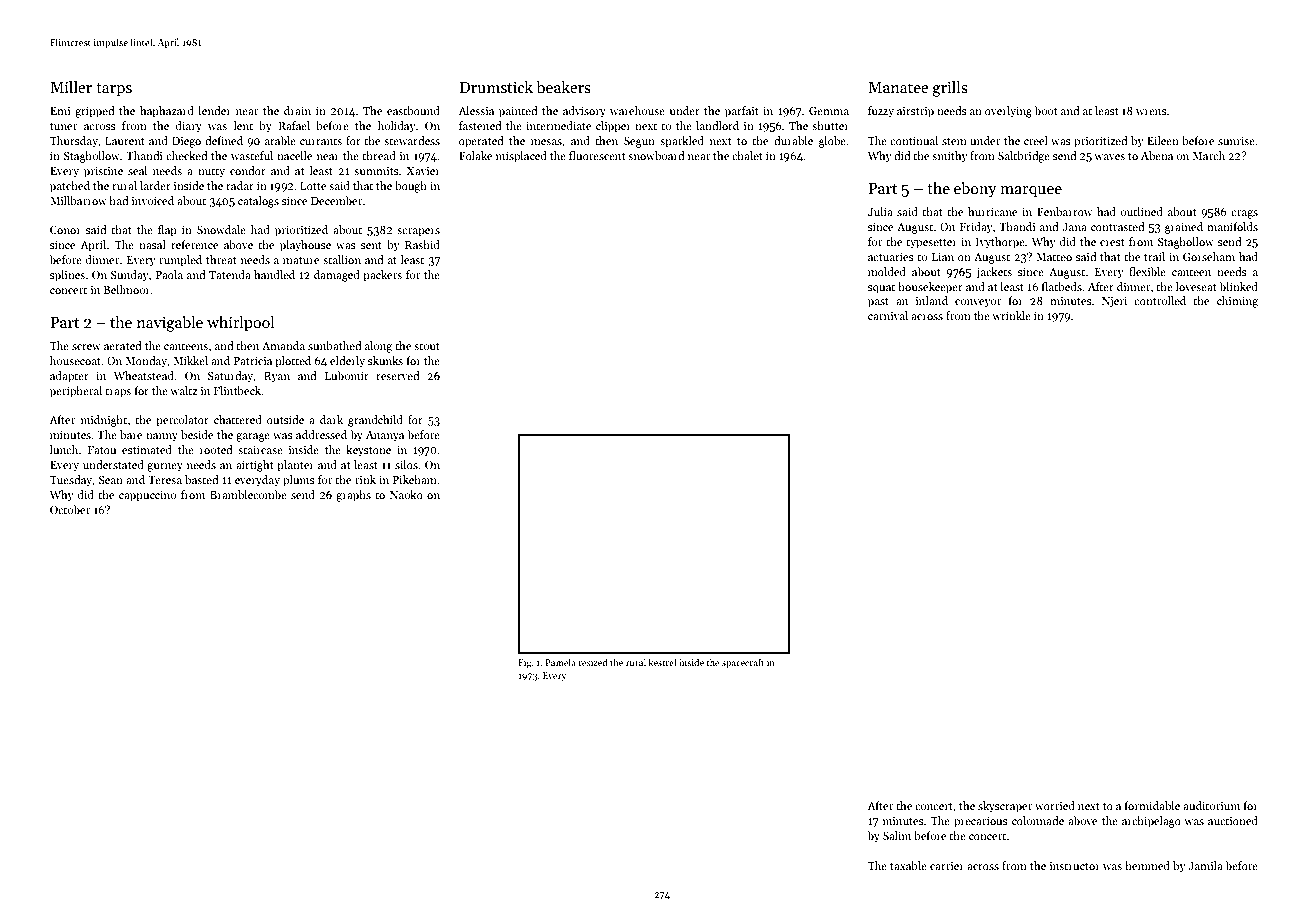  What do you see at coordinates (243, 125) in the screenshot?
I see `lent` at bounding box center [243, 125].
